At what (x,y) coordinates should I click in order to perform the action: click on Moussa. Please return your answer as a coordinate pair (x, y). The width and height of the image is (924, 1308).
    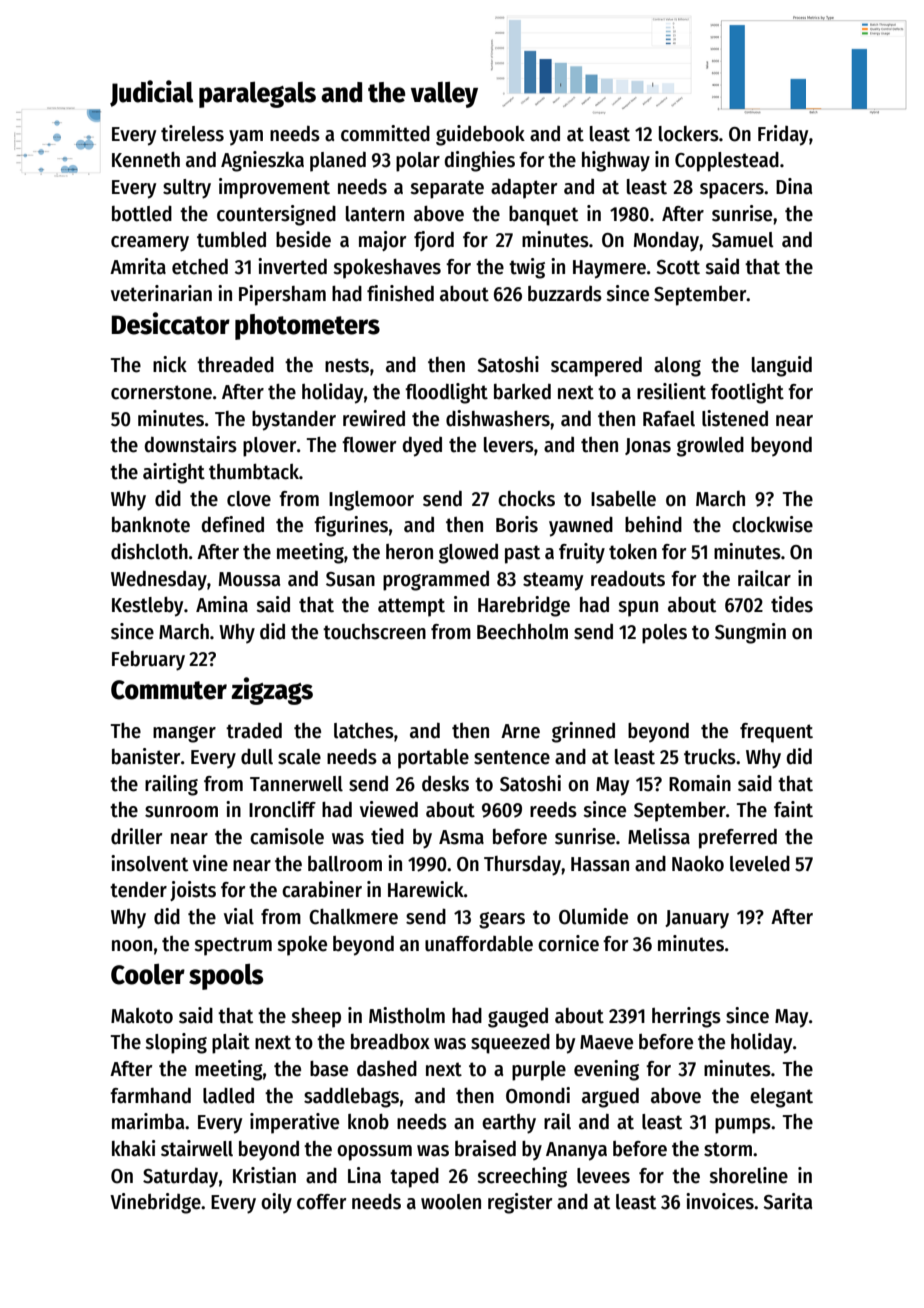
    Looking at the image, I should click on (249, 579).
